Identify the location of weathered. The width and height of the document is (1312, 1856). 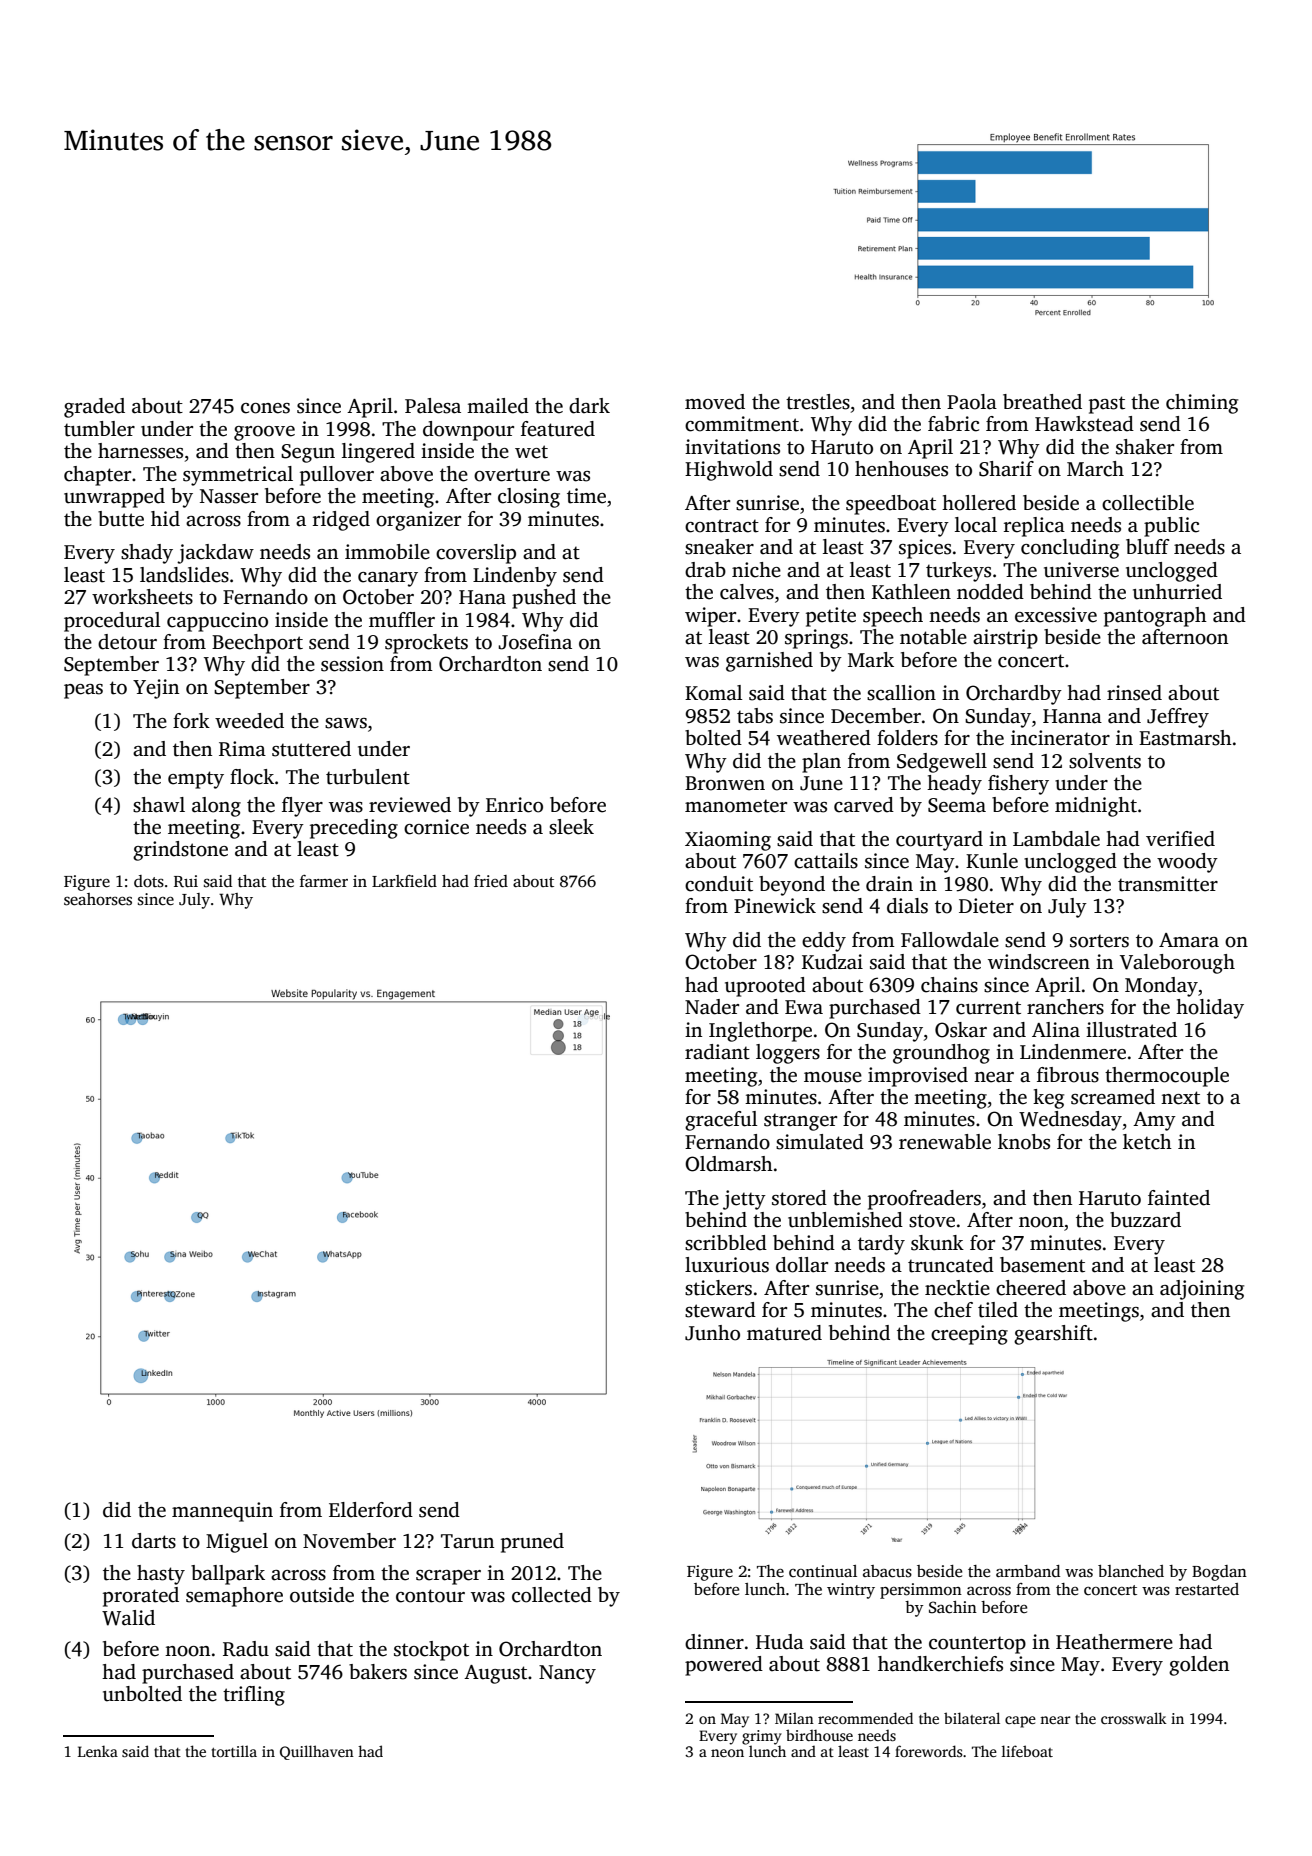
(824, 738).
